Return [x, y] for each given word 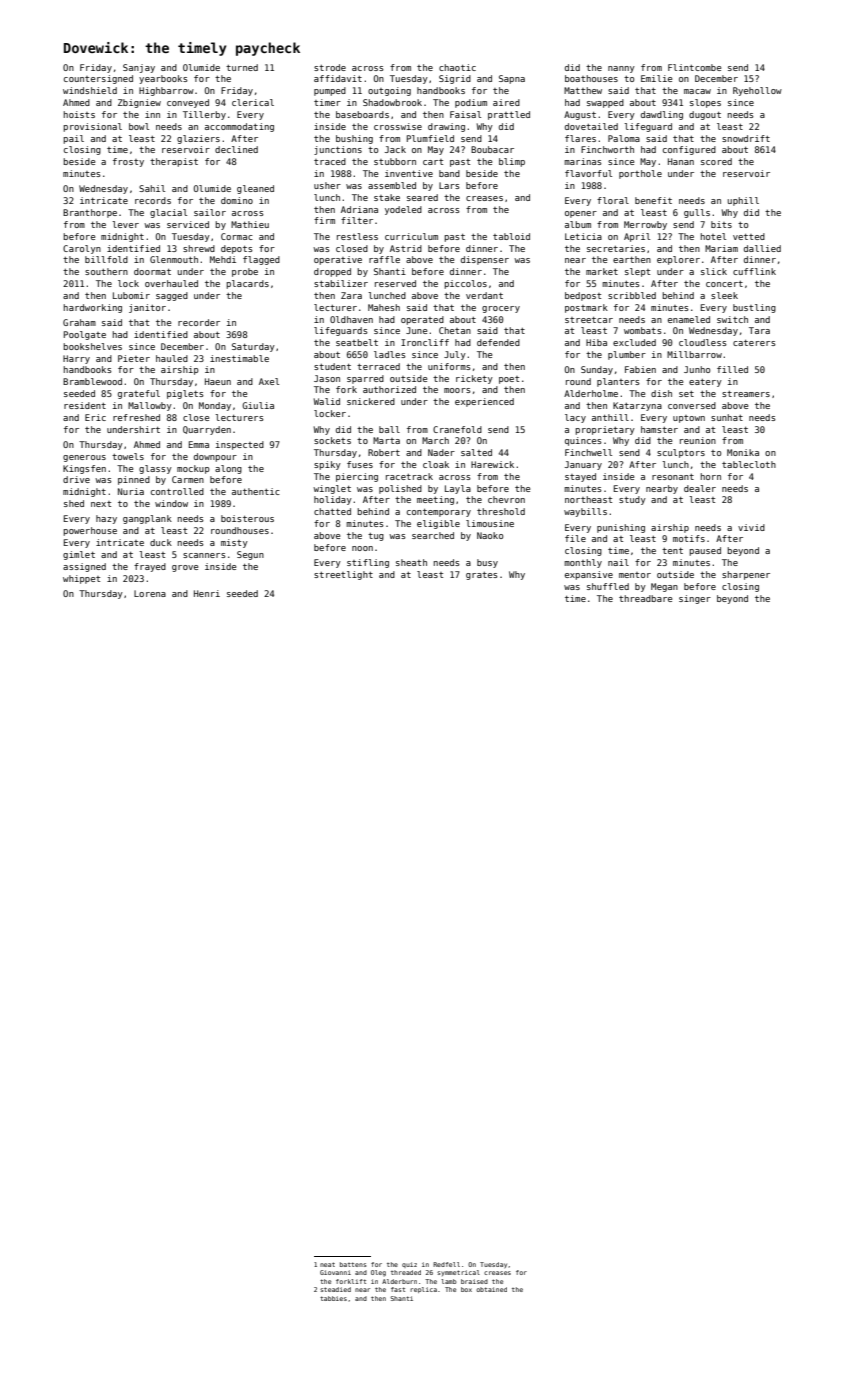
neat [327, 1264]
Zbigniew [139, 103]
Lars [449, 185]
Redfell [446, 1264]
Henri [207, 593]
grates [482, 576]
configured [689, 150]
